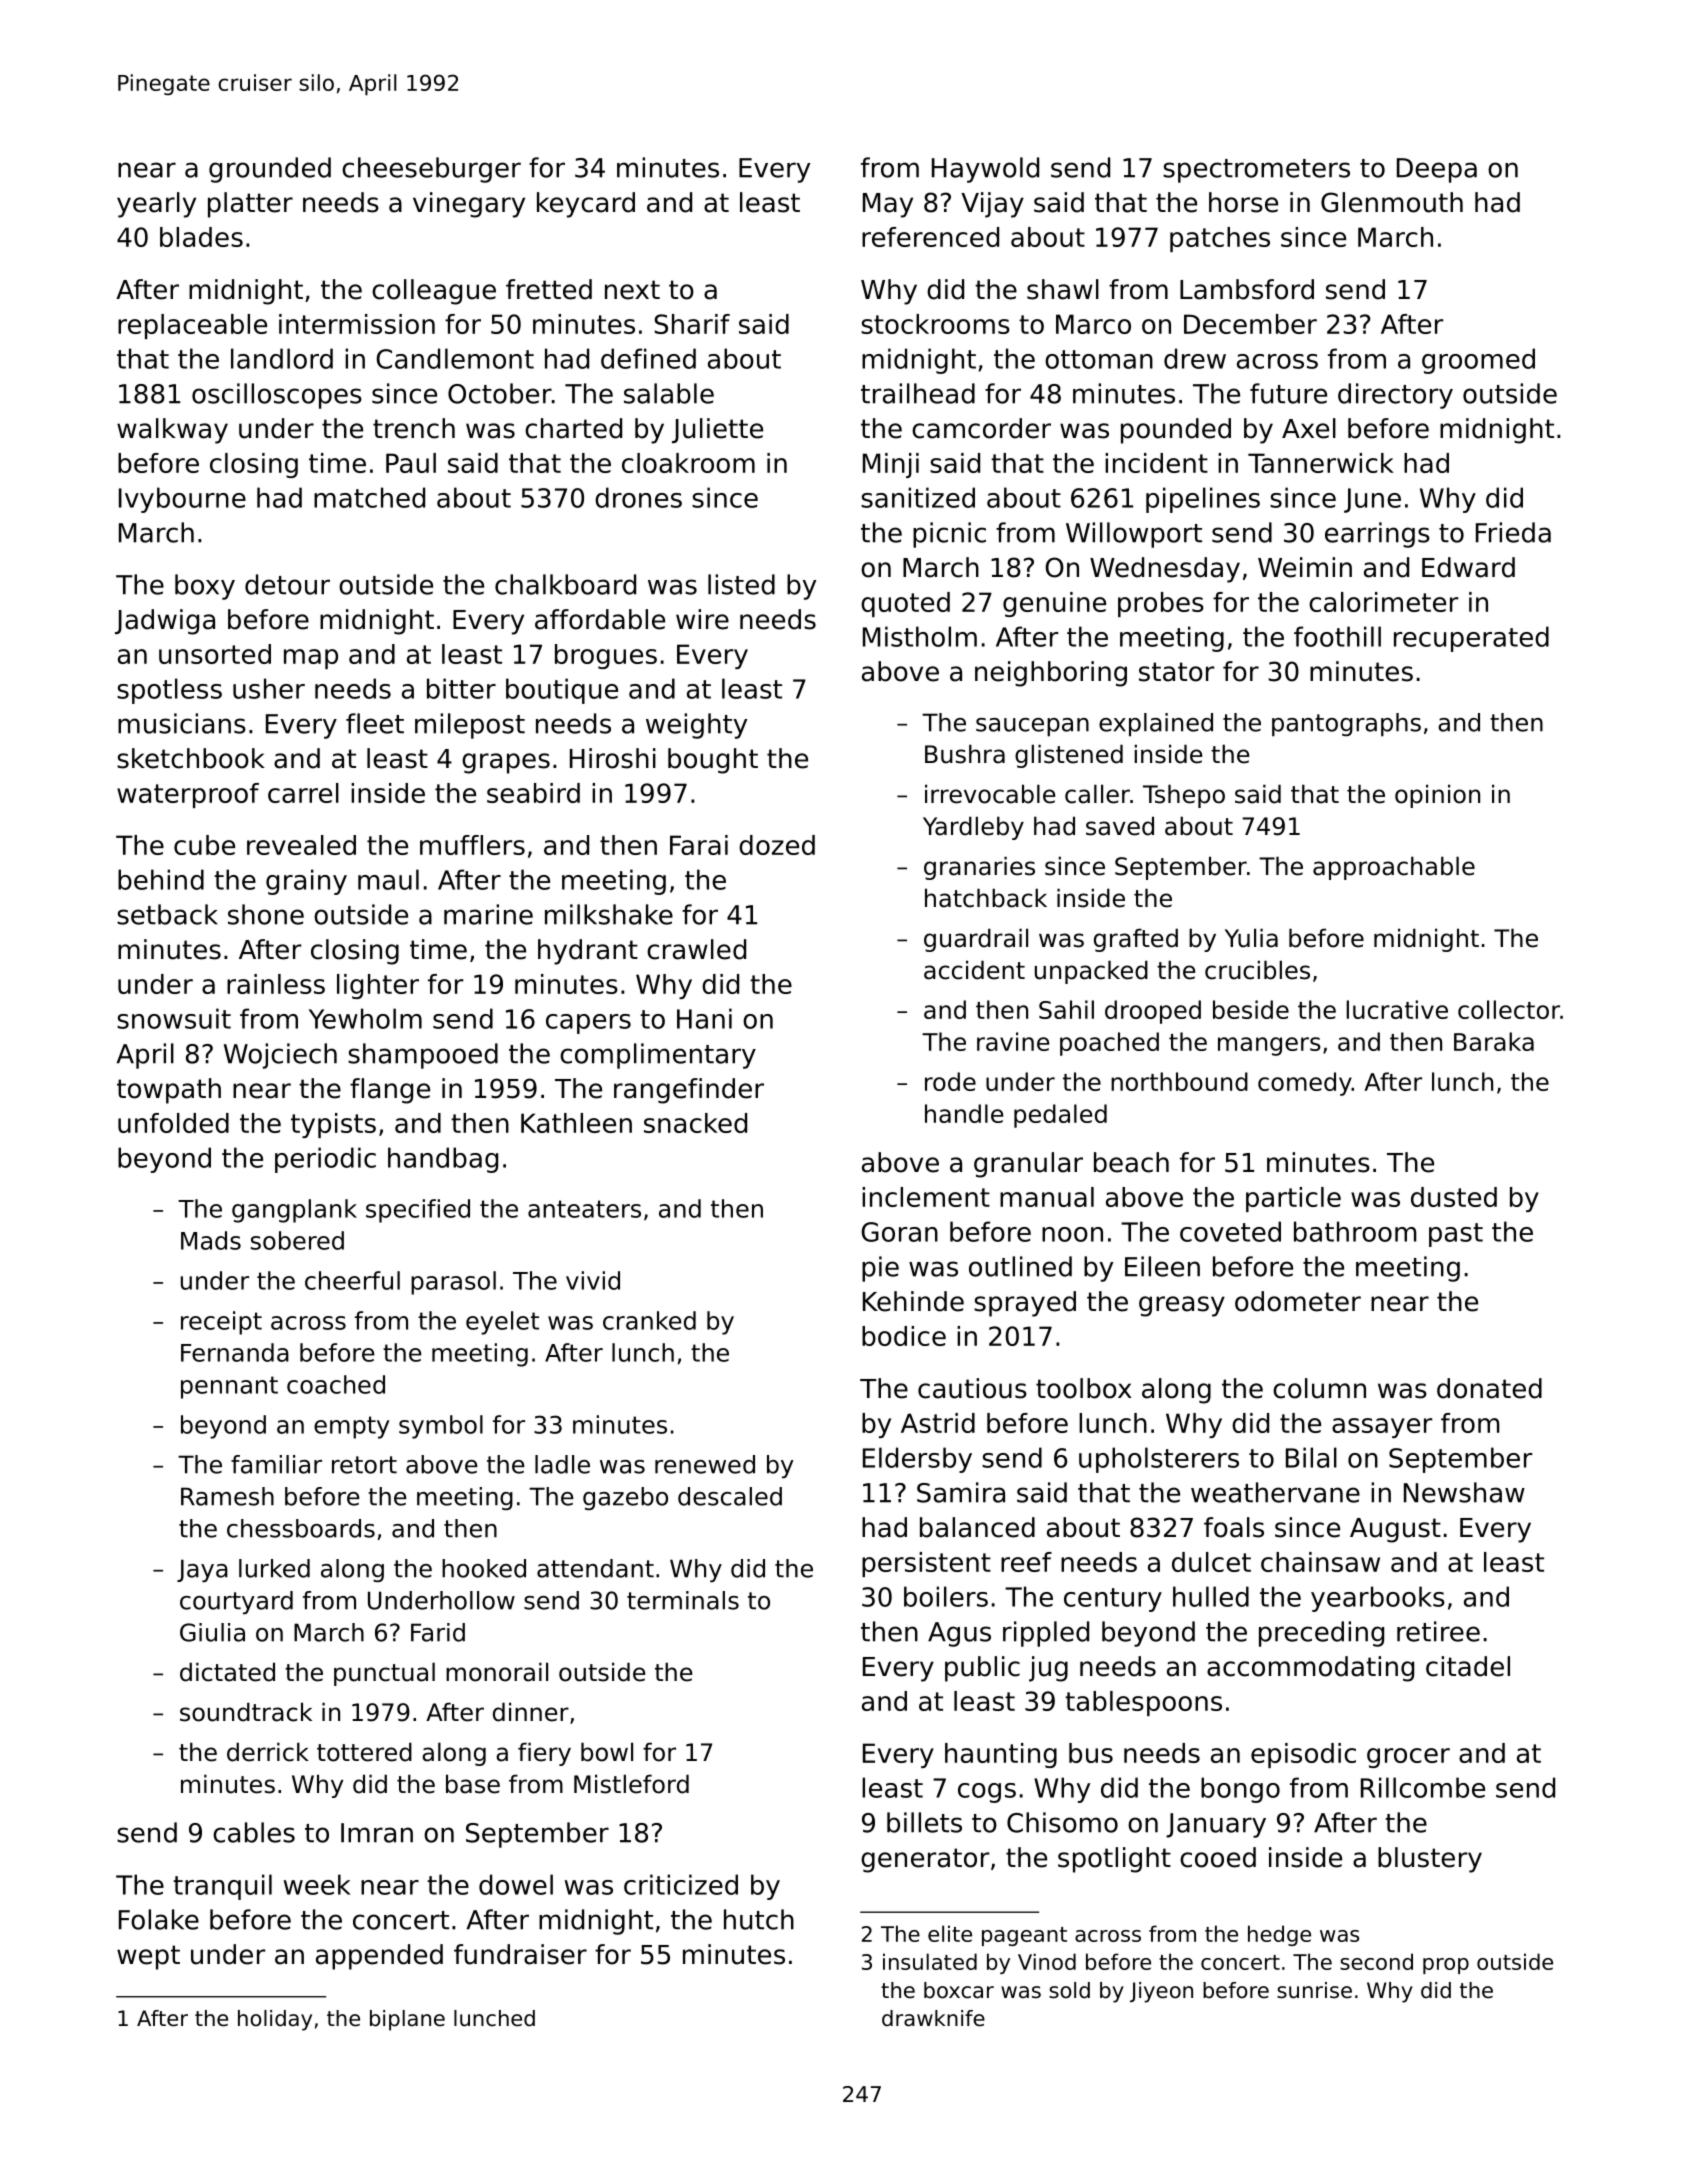 This screenshot has width=1683, height=2178. What do you see at coordinates (888, 205) in the screenshot?
I see `May` at bounding box center [888, 205].
